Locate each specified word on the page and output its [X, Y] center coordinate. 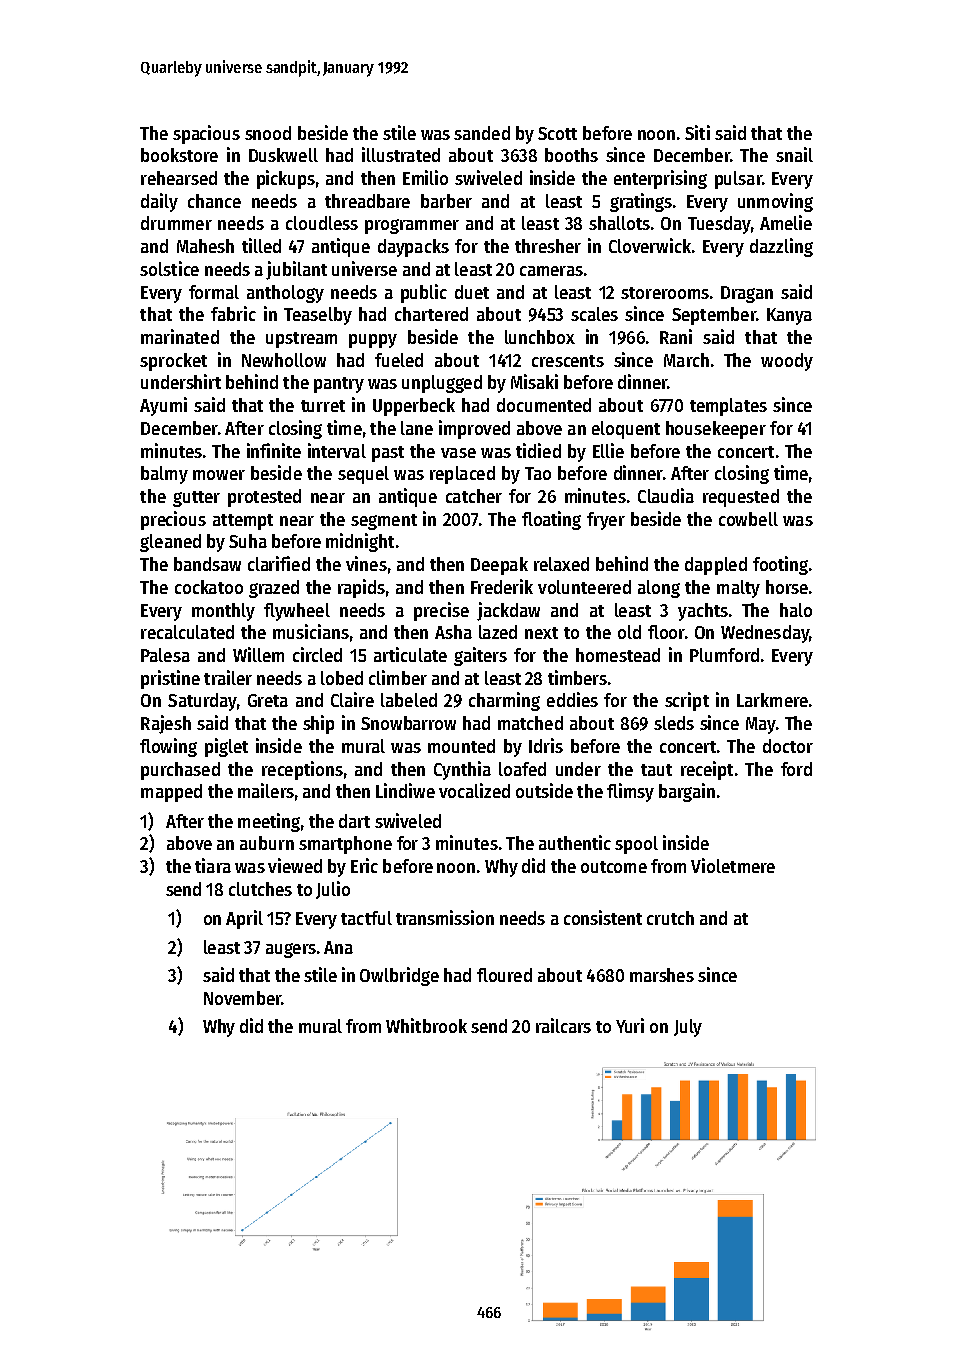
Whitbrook [426, 1025]
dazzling [781, 247]
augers [291, 950]
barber [446, 201]
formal [214, 292]
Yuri [630, 1025]
